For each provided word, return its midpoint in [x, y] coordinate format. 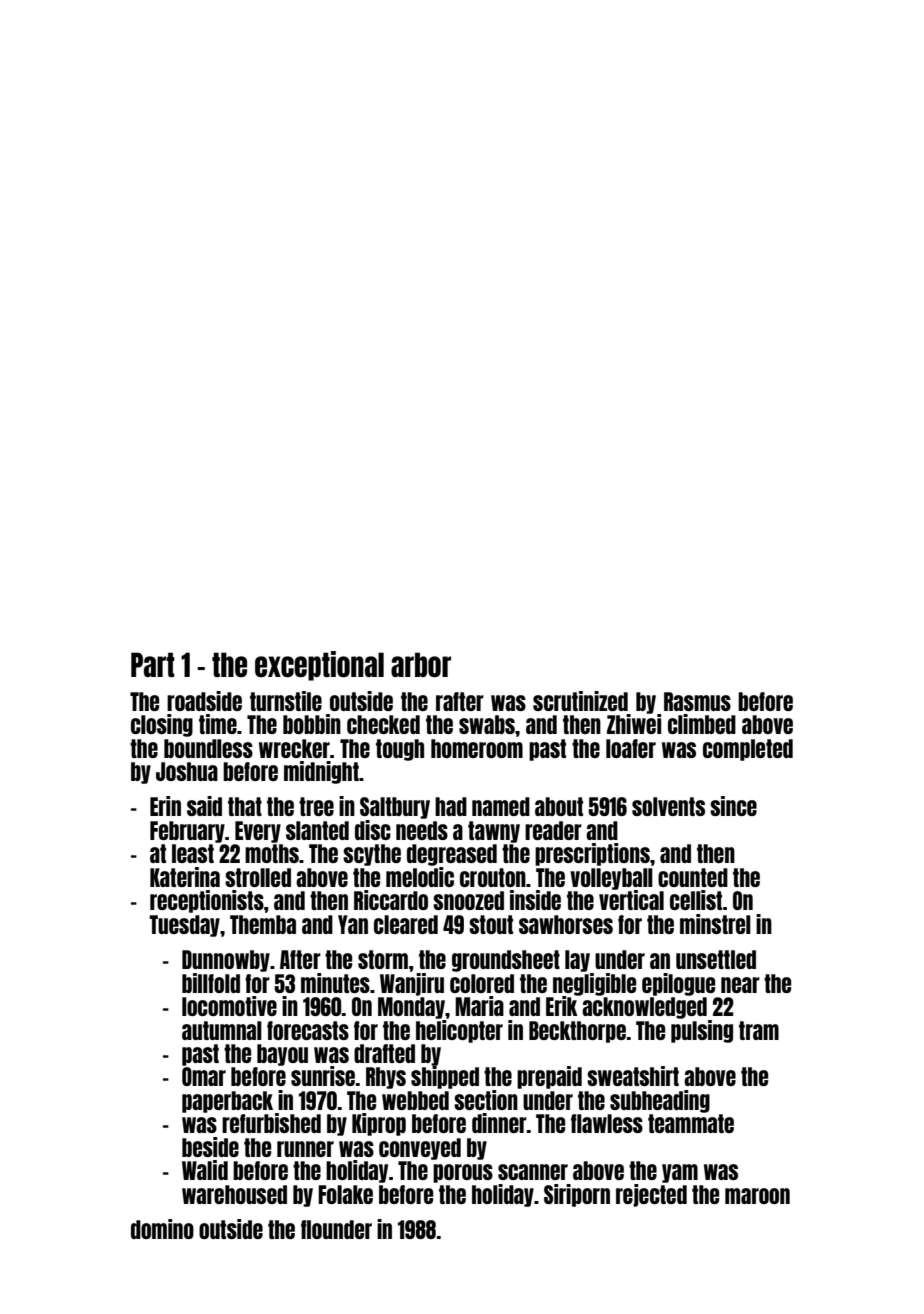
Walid [205, 1170]
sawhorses [566, 924]
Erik [562, 1006]
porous [463, 1173]
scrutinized [580, 701]
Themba [263, 924]
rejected [651, 1195]
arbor [421, 664]
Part [153, 664]
